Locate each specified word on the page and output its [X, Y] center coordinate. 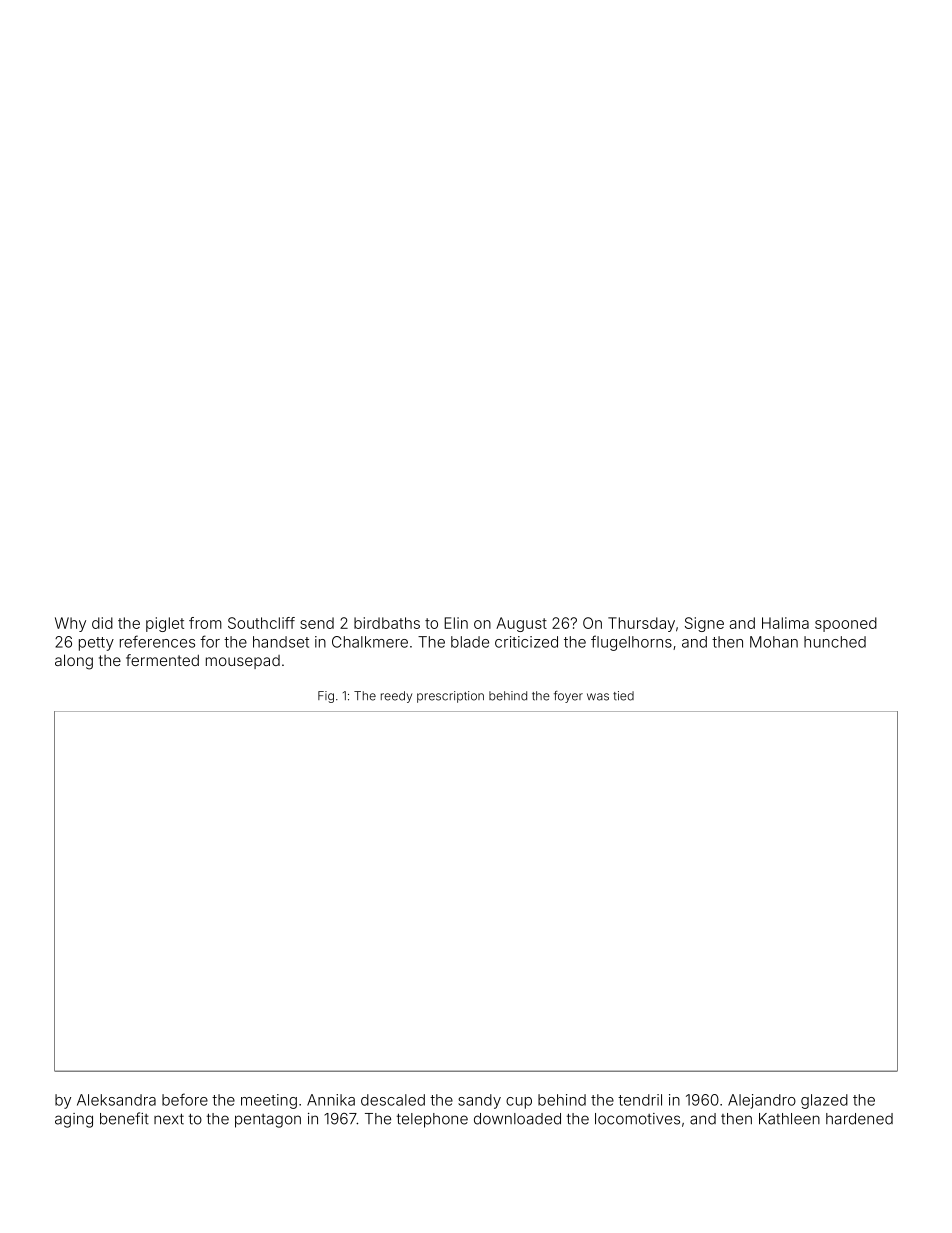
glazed [824, 1101]
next [169, 1119]
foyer [568, 697]
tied [623, 696]
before [185, 1099]
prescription [450, 697]
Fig [326, 697]
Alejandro [762, 1101]
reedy [396, 697]
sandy [479, 1101]
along [74, 662]
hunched [835, 642]
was [598, 697]
